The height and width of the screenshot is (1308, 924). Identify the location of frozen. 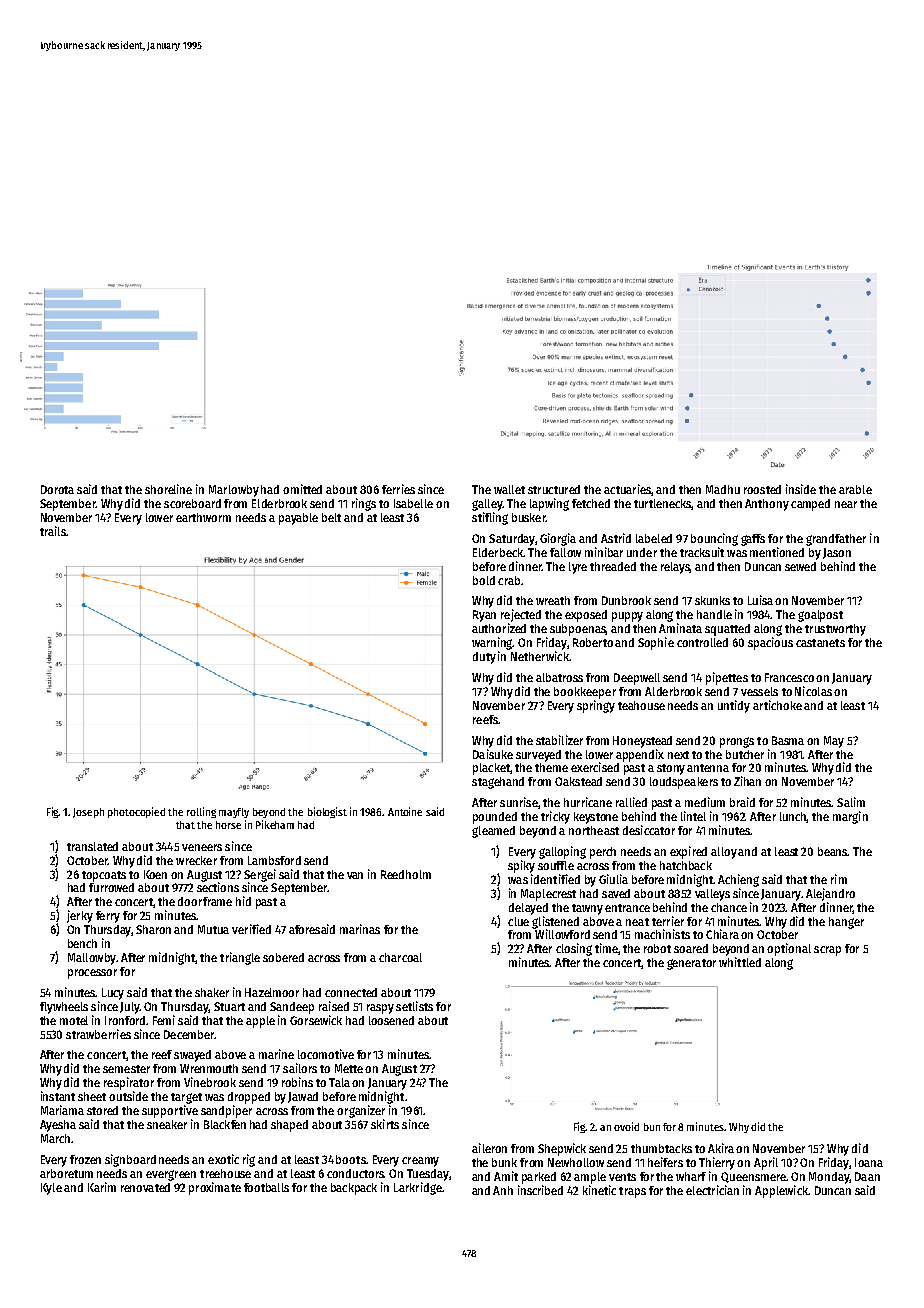
(85, 1159).
